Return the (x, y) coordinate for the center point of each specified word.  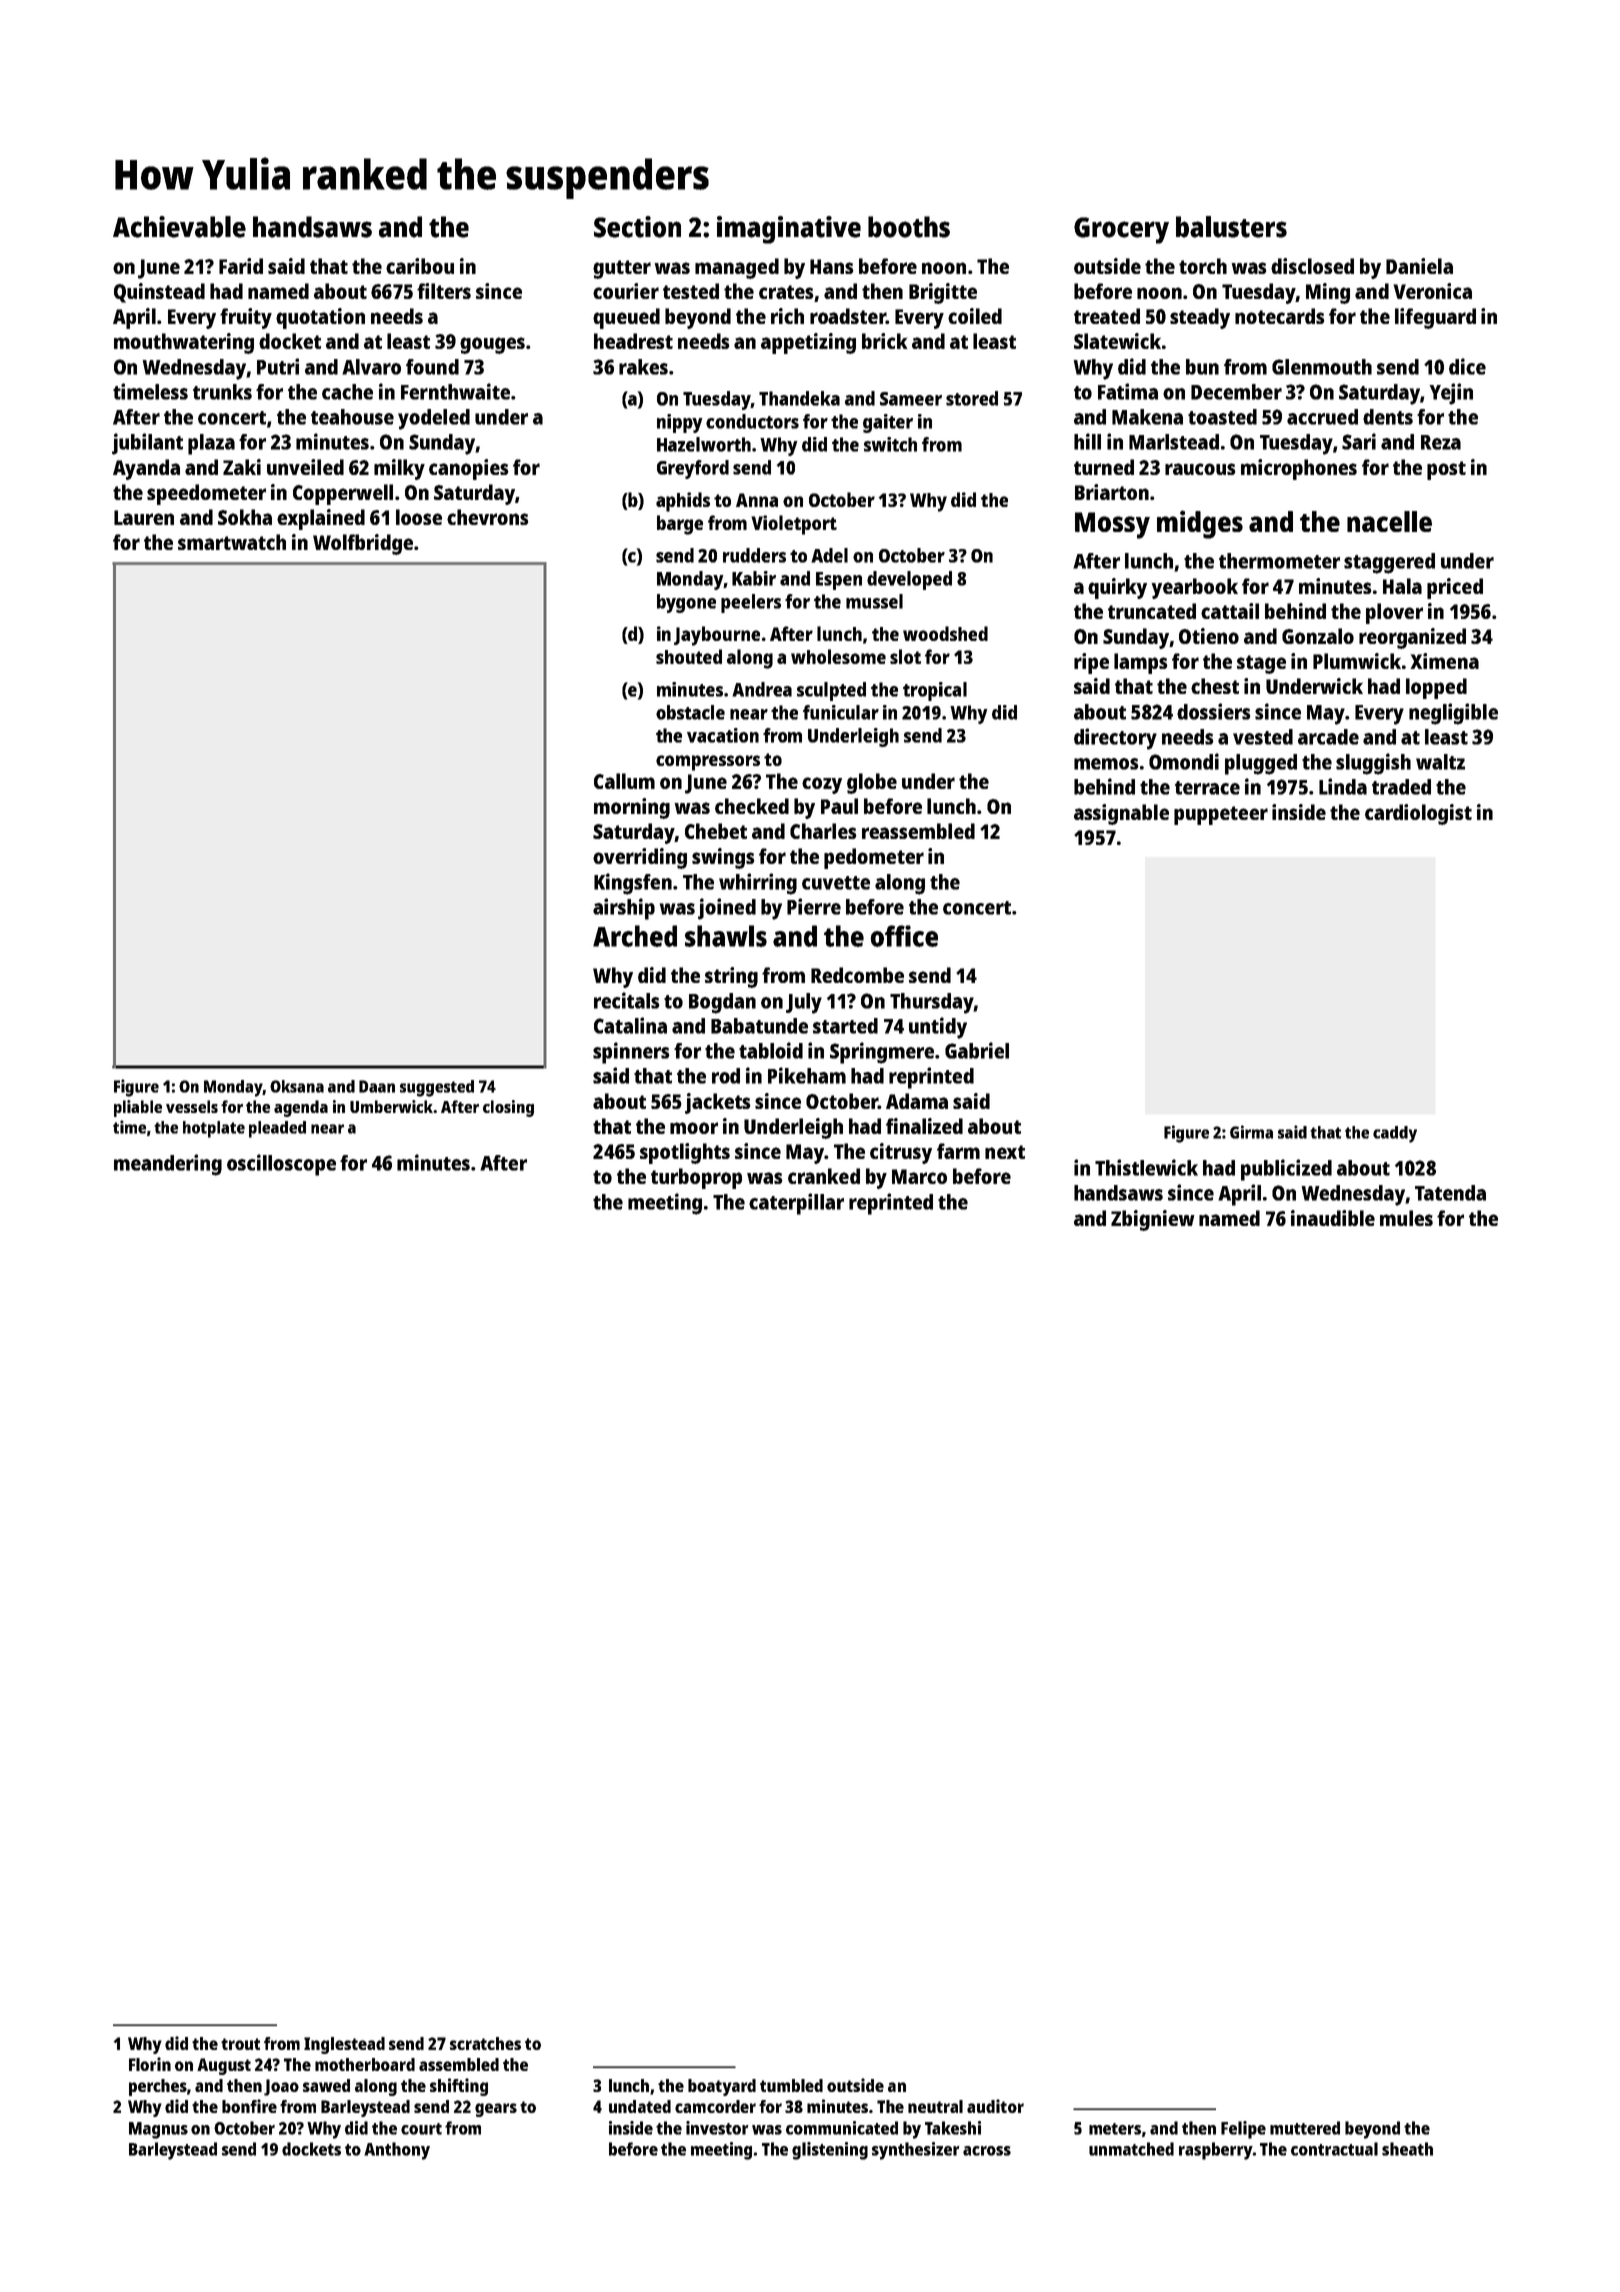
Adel (829, 555)
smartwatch (232, 542)
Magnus (158, 2130)
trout (240, 2044)
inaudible (1333, 1218)
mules (1406, 1218)
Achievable (179, 227)
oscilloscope (281, 1165)
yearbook (1194, 588)
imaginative (789, 230)
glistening (830, 2151)
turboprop (696, 1178)
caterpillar (796, 1204)
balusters (1231, 227)
